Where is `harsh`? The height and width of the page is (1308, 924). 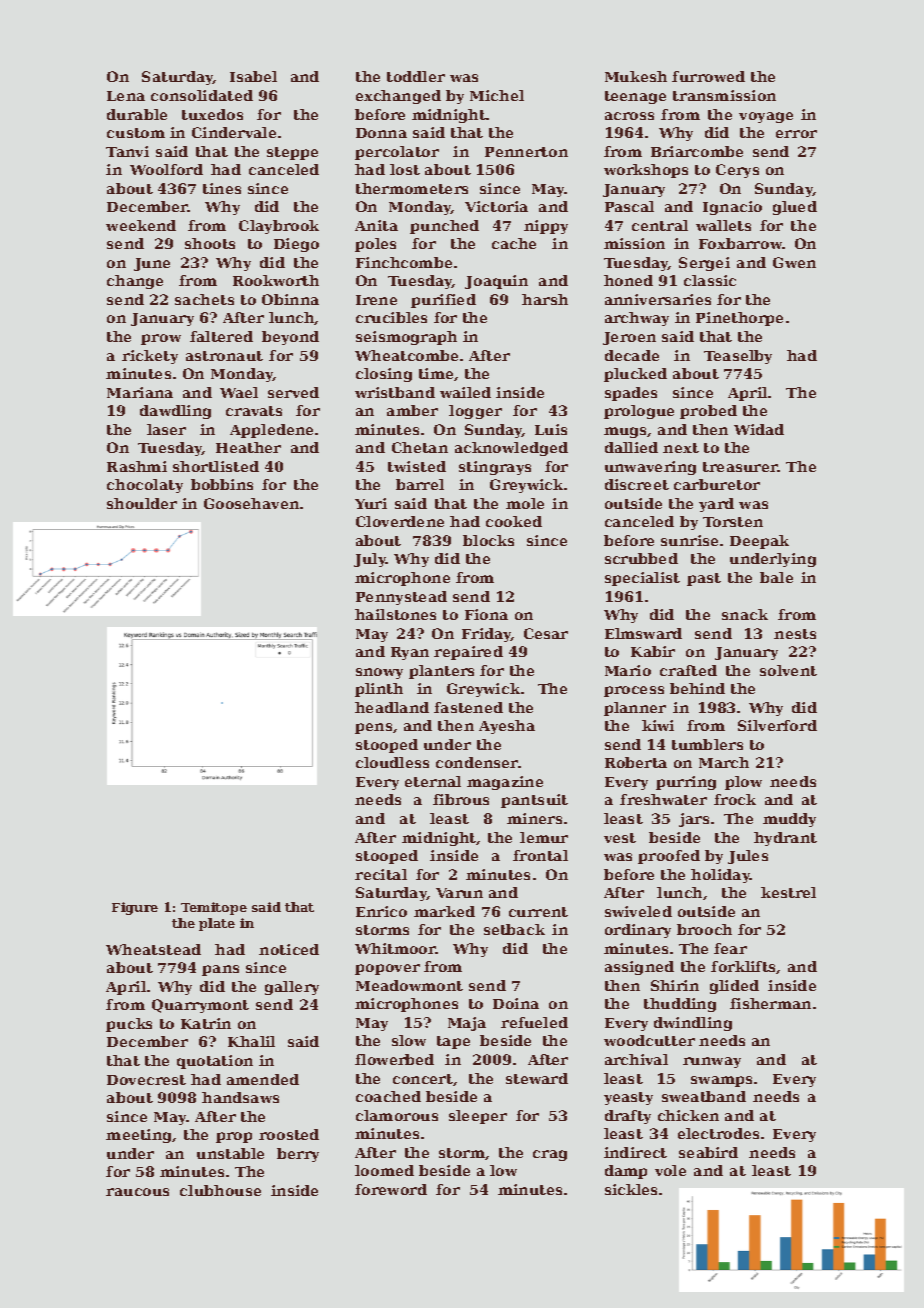 harsh is located at coordinates (545, 299).
